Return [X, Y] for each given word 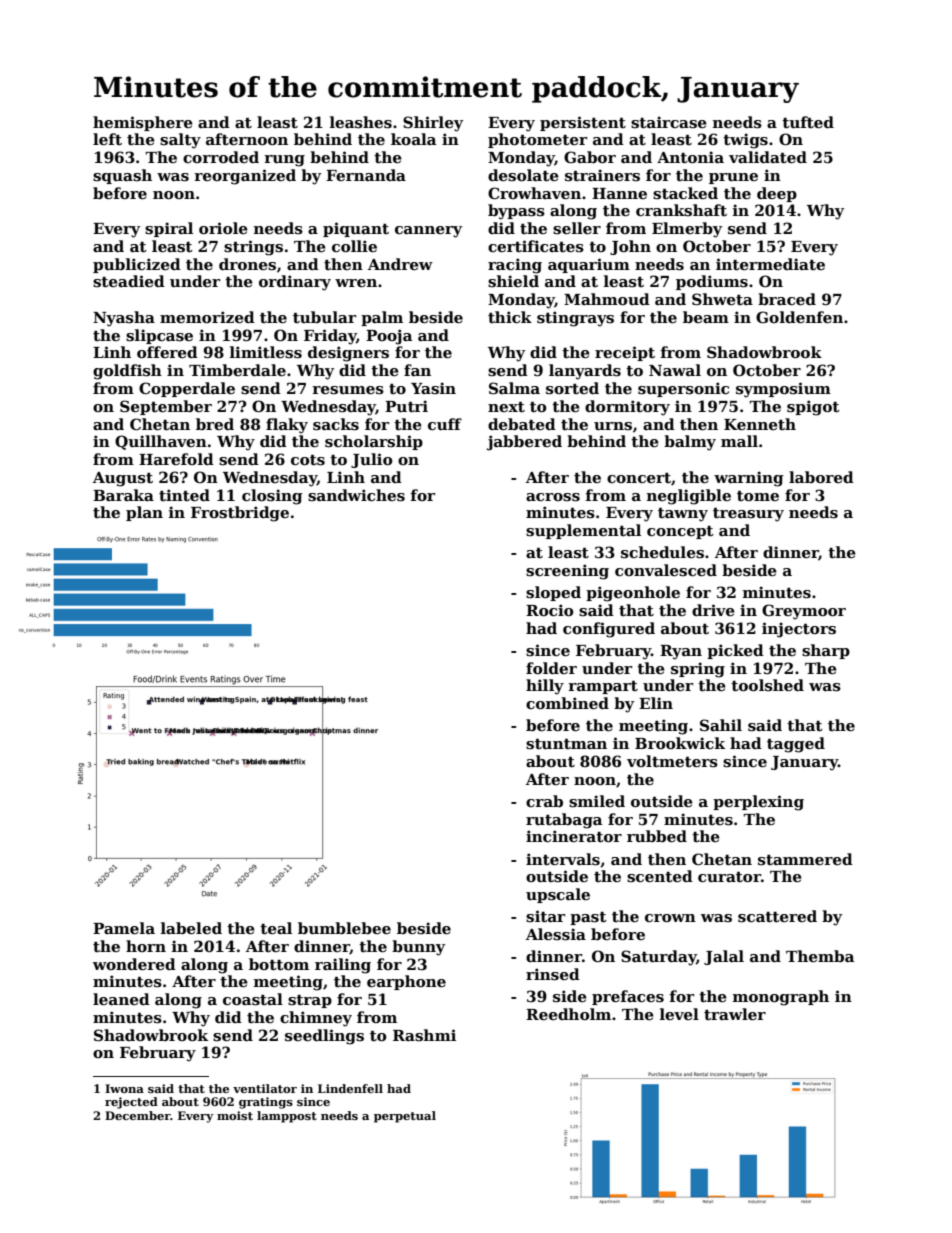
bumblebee [344, 928]
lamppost [287, 1117]
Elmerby [687, 230]
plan [144, 513]
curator [729, 877]
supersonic [683, 389]
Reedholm [568, 1014]
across [553, 497]
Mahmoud [607, 299]
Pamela [124, 928]
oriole [223, 228]
